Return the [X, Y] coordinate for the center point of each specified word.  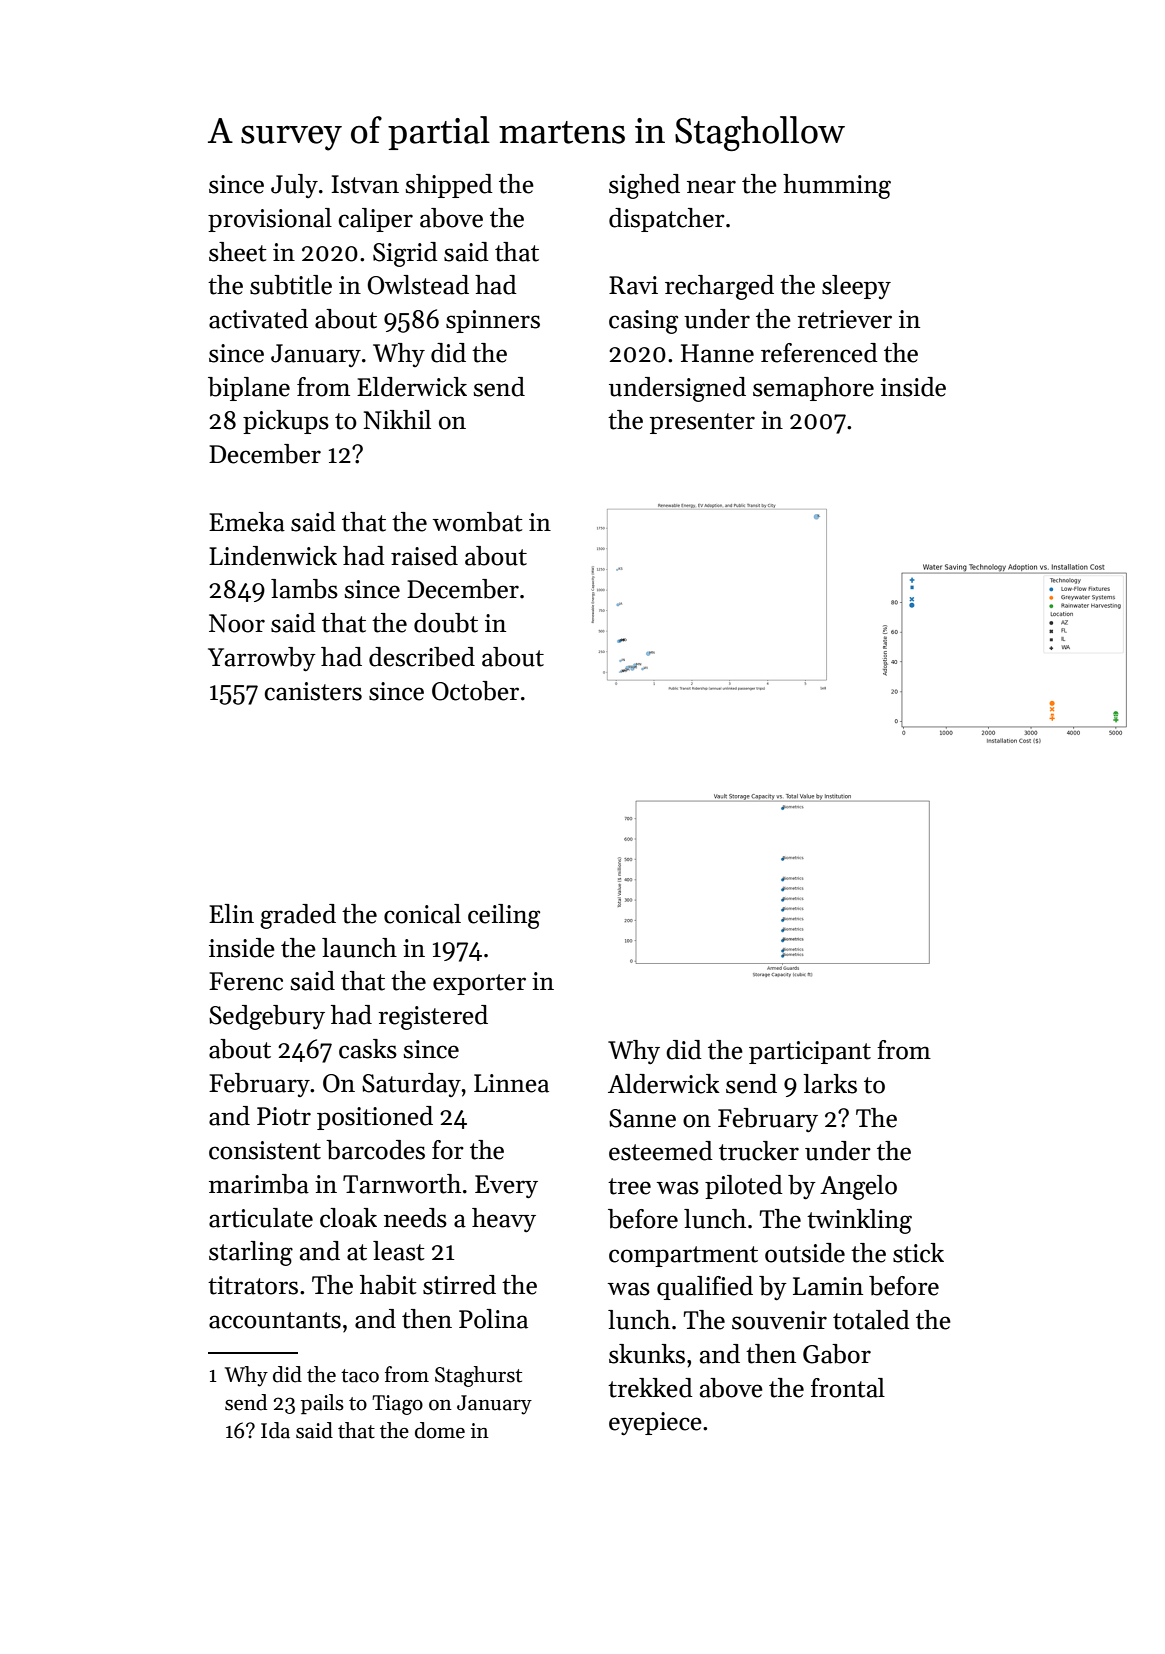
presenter [702, 423]
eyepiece [655, 1423]
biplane [249, 389]
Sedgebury [267, 1017]
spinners [493, 321]
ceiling [504, 916]
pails [322, 1404]
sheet [238, 252]
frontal [848, 1388]
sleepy [856, 287]
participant [810, 1052]
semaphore [813, 389]
